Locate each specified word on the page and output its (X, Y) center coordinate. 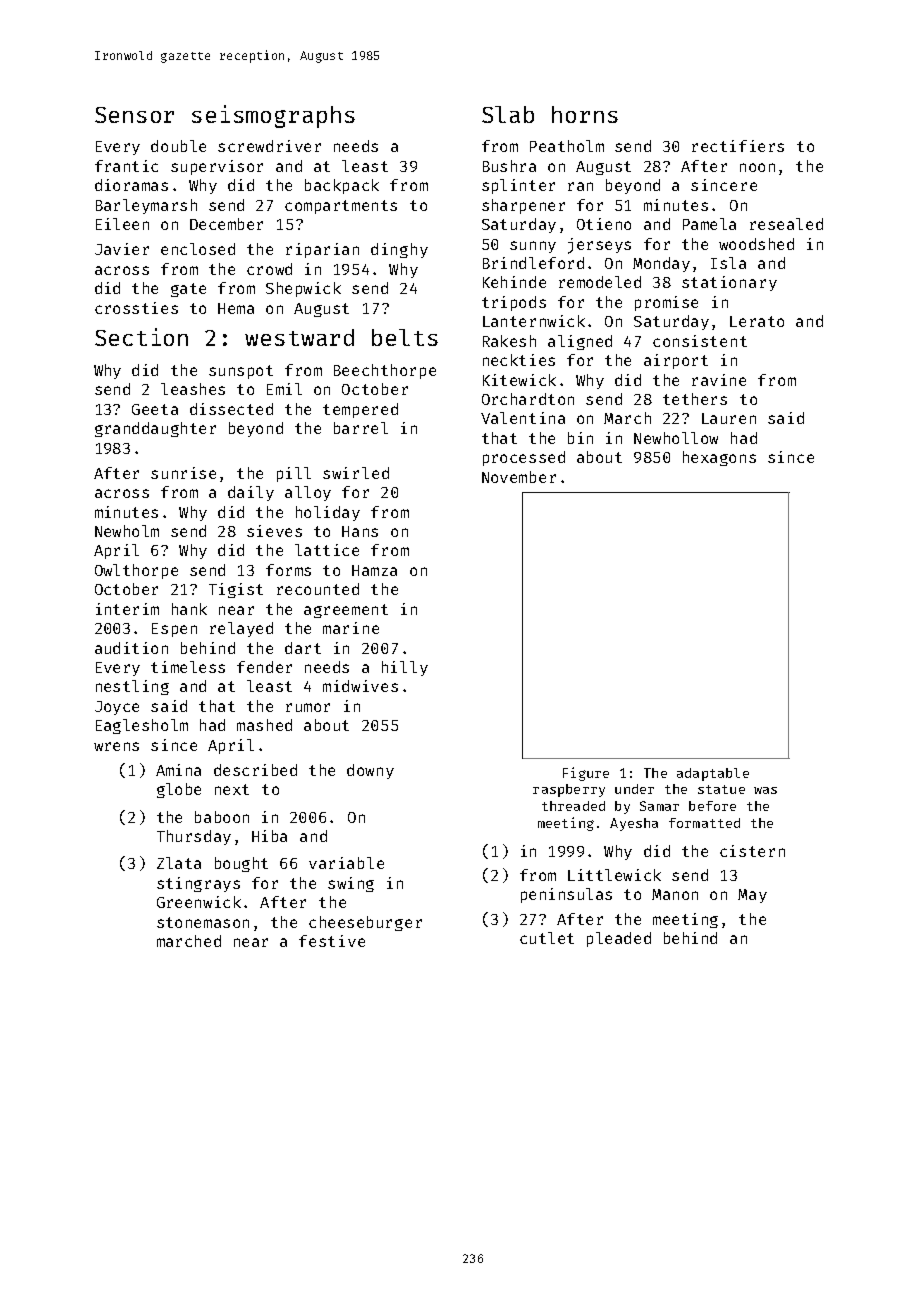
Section (141, 337)
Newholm (127, 531)
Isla (728, 263)
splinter (518, 186)
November (519, 477)
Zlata (179, 863)
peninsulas (566, 895)
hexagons (719, 458)
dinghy (399, 250)
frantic (126, 166)
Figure (586, 774)
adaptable (713, 774)
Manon (675, 894)
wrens (116, 746)
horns (585, 114)
